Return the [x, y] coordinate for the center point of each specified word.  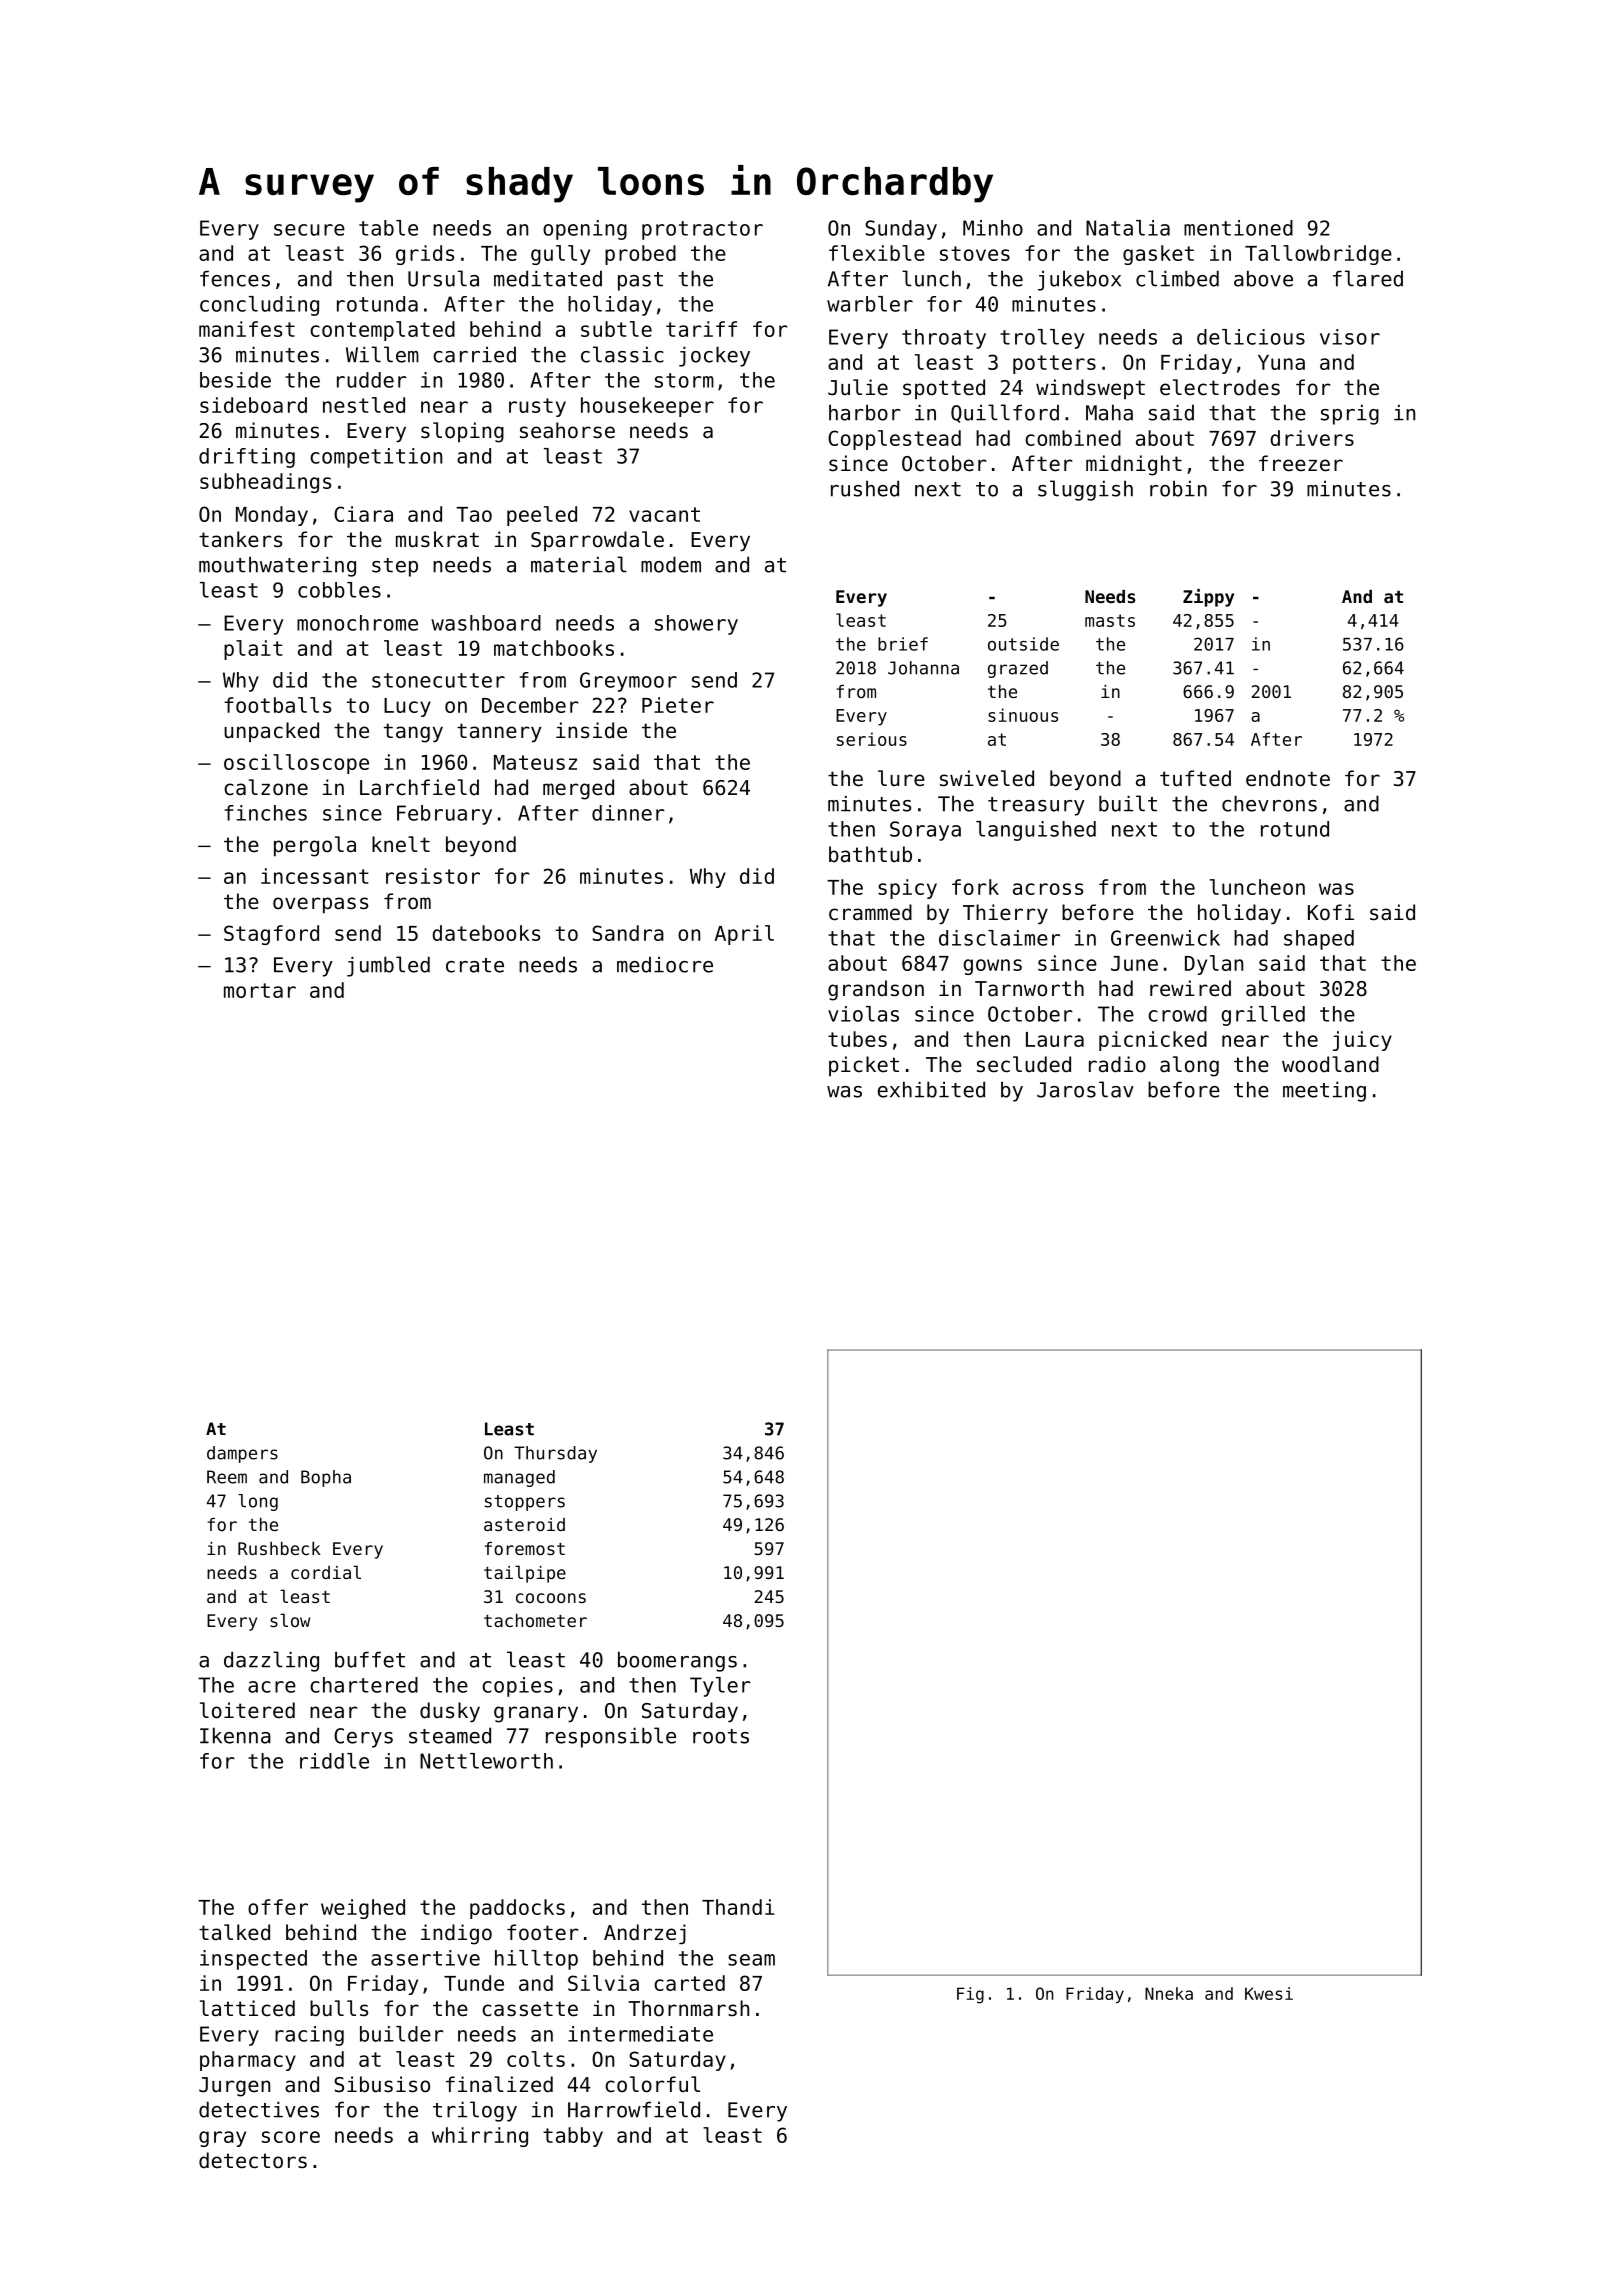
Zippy [1208, 598]
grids [425, 255]
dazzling [271, 1661]
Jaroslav [1085, 1089]
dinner [628, 813]
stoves [975, 253]
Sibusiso [382, 2084]
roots [721, 1736]
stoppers [525, 1503]
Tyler [720, 1687]
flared [1368, 278]
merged [578, 789]
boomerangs [677, 1661]
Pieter [678, 705]
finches [266, 813]
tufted [1195, 778]
